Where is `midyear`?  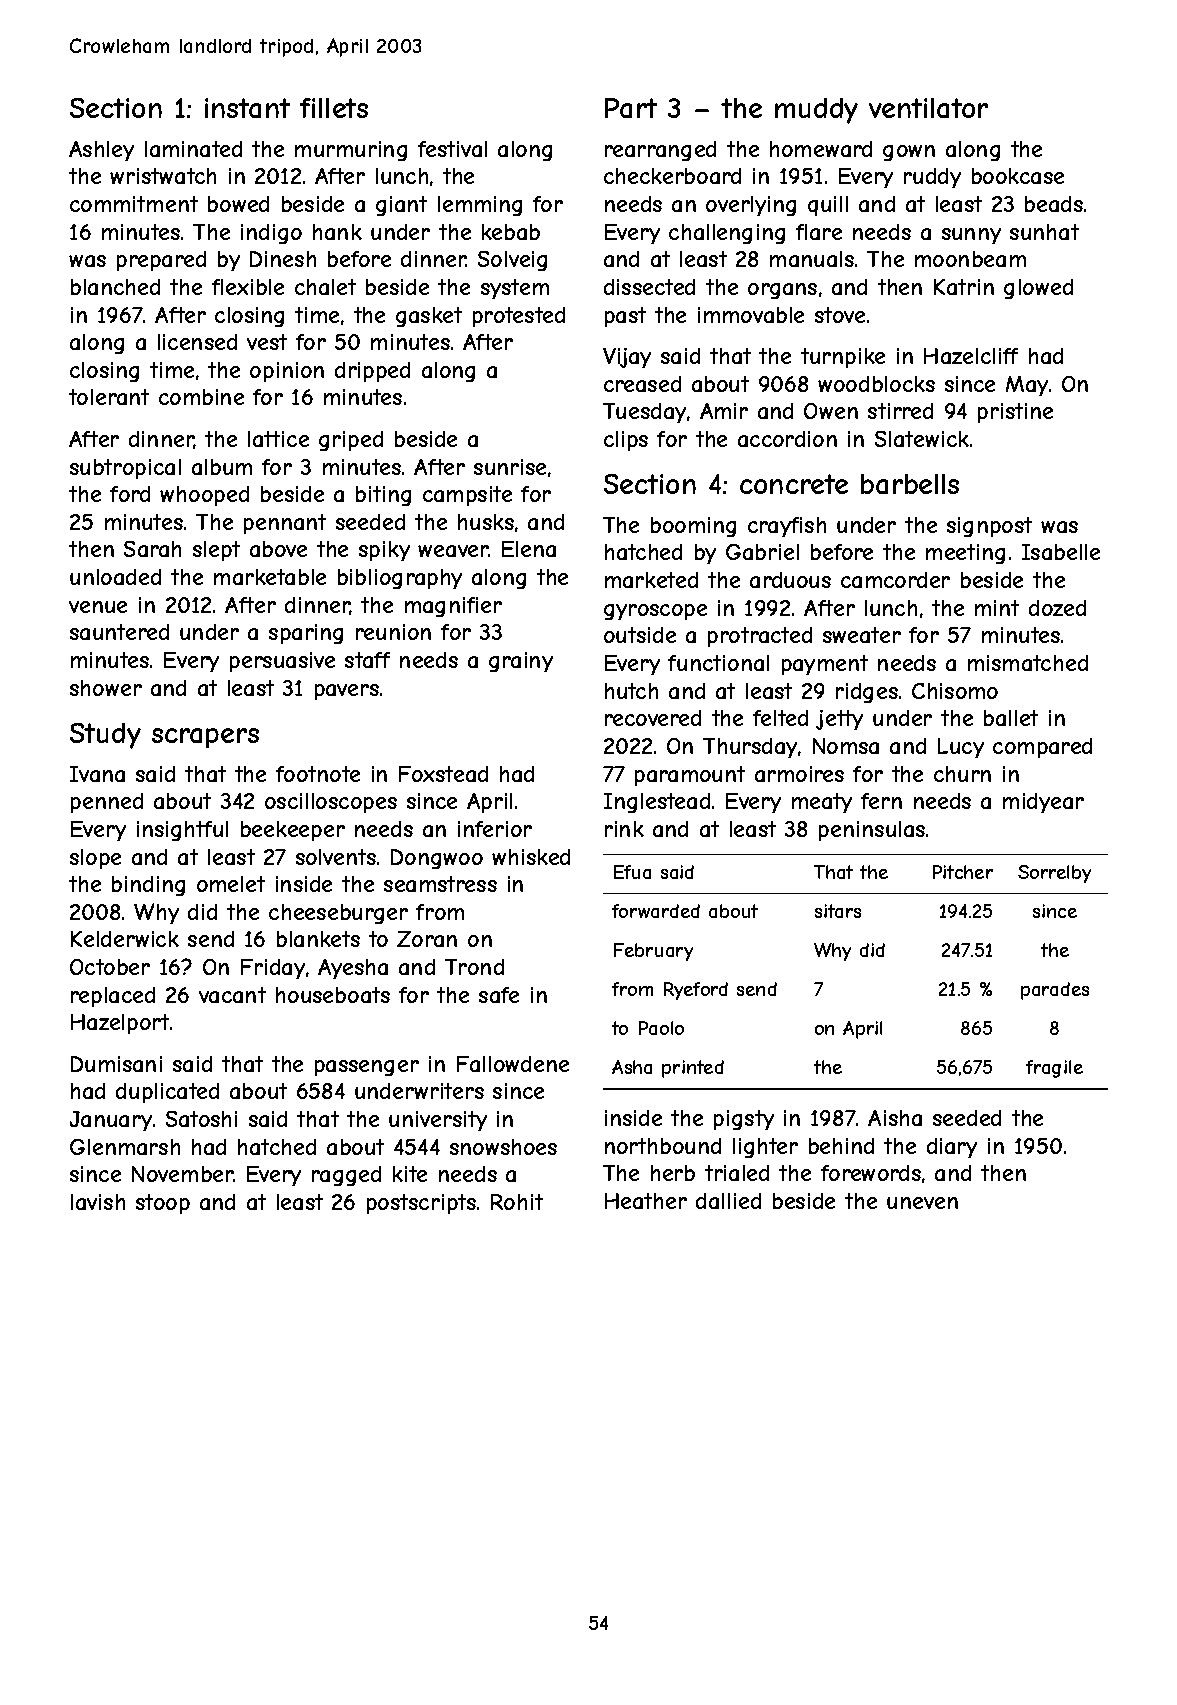
midyear is located at coordinates (1043, 803).
